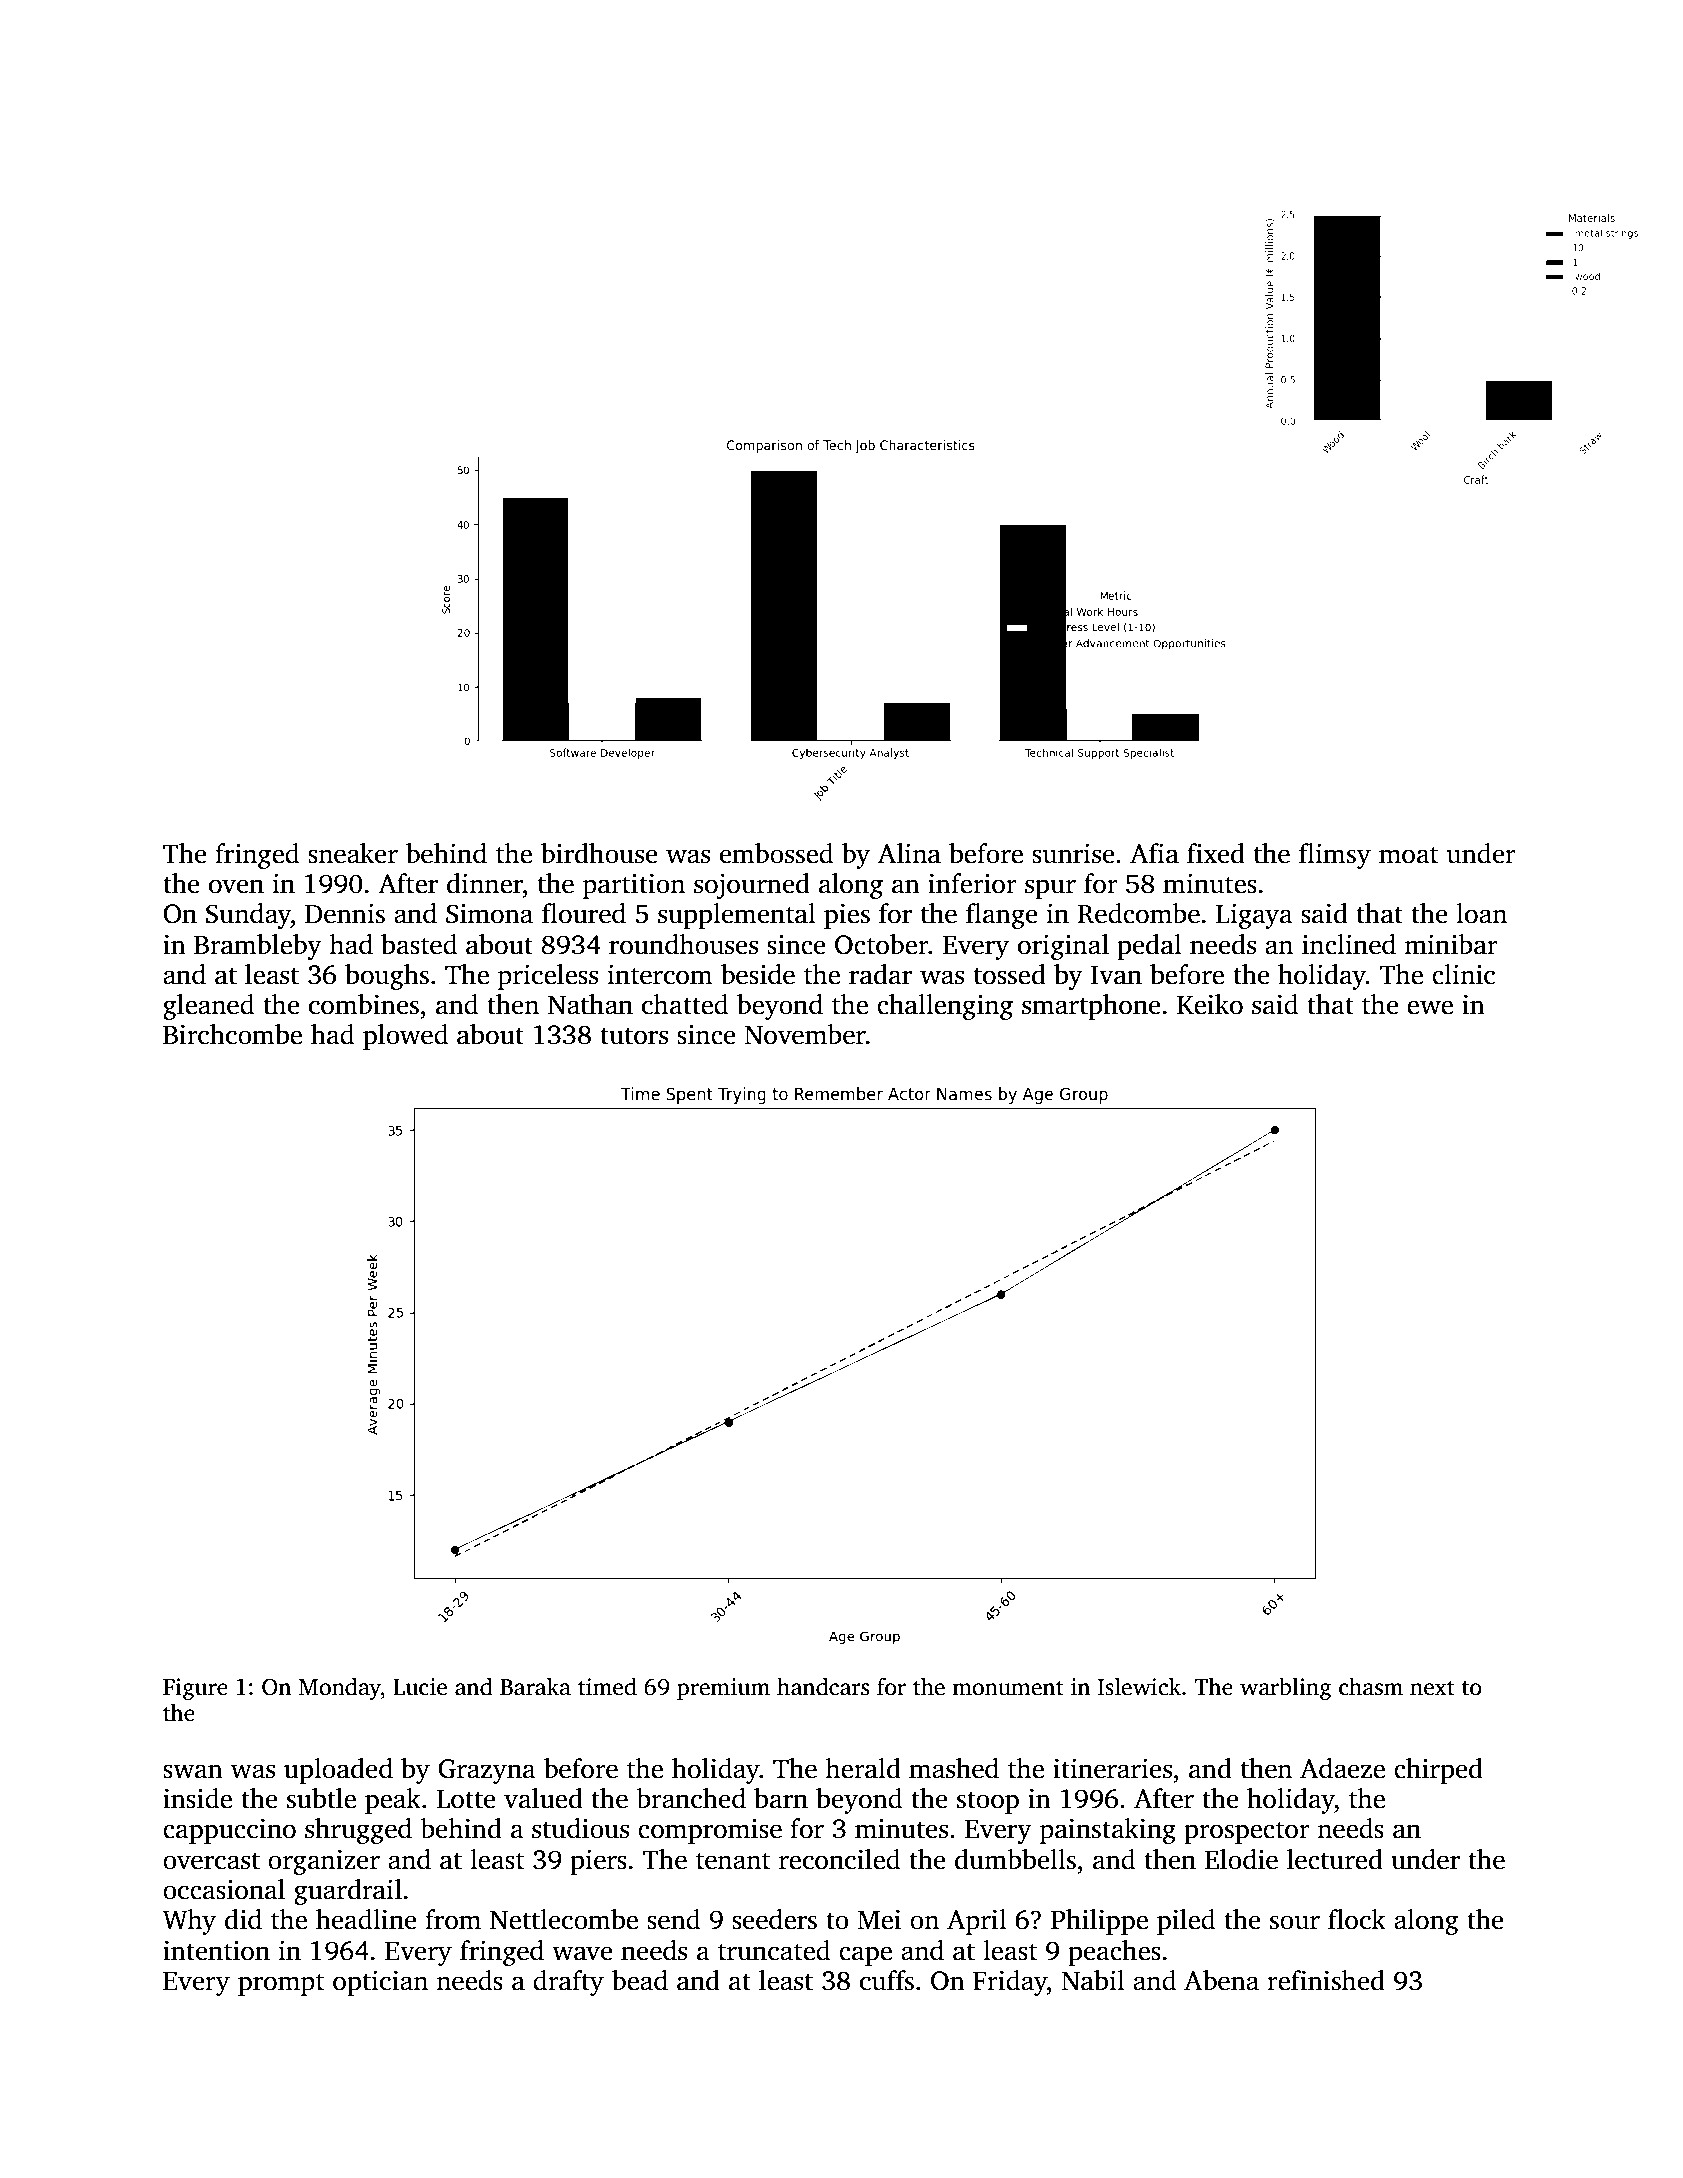 The height and width of the image is (2178, 1683). What do you see at coordinates (1430, 1007) in the image?
I see `ewe` at bounding box center [1430, 1007].
